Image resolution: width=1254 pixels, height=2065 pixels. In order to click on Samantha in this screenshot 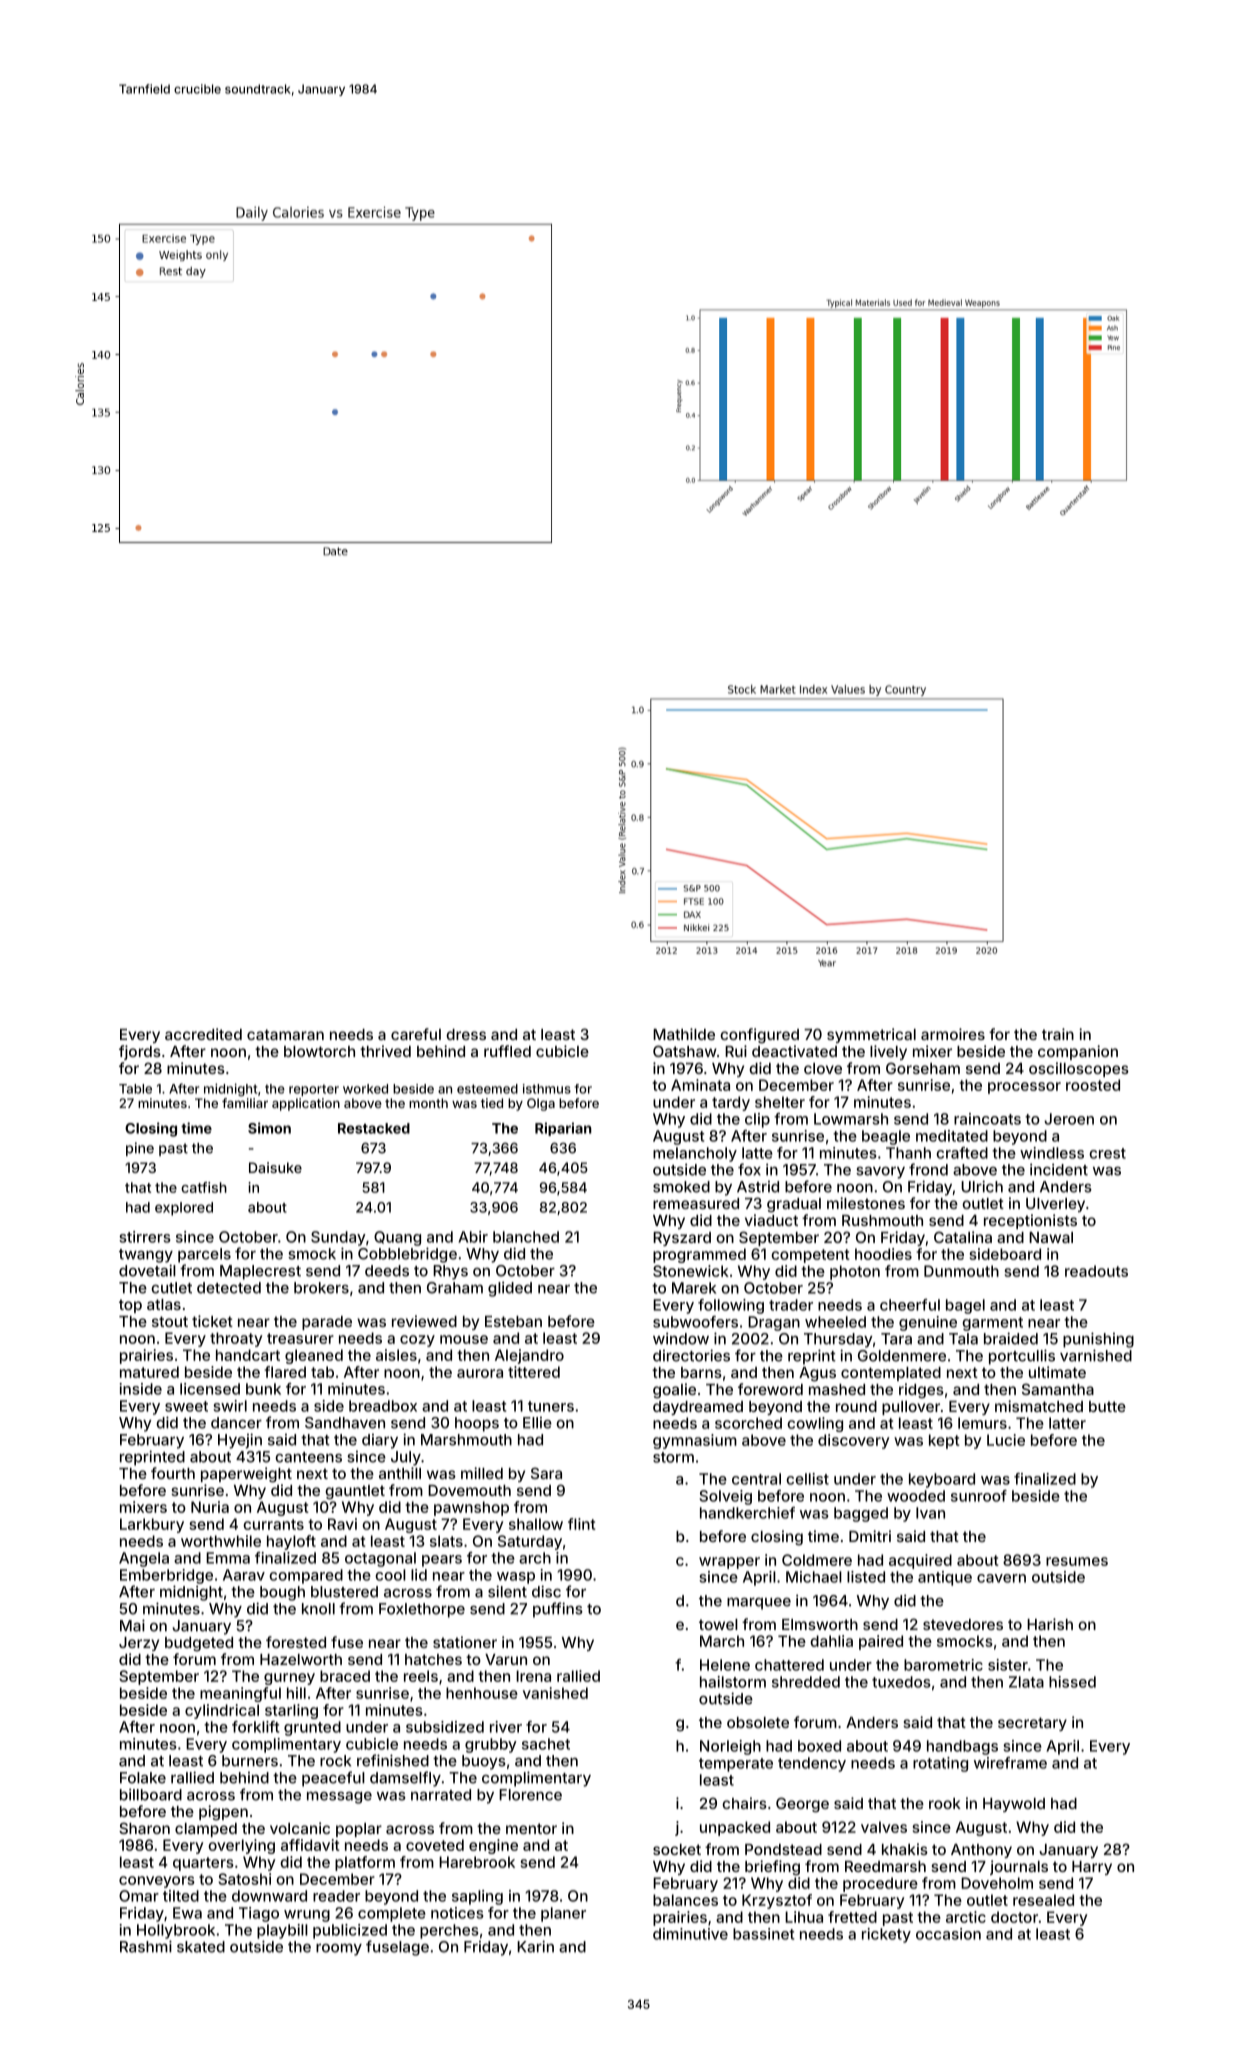, I will do `click(1058, 1389)`.
